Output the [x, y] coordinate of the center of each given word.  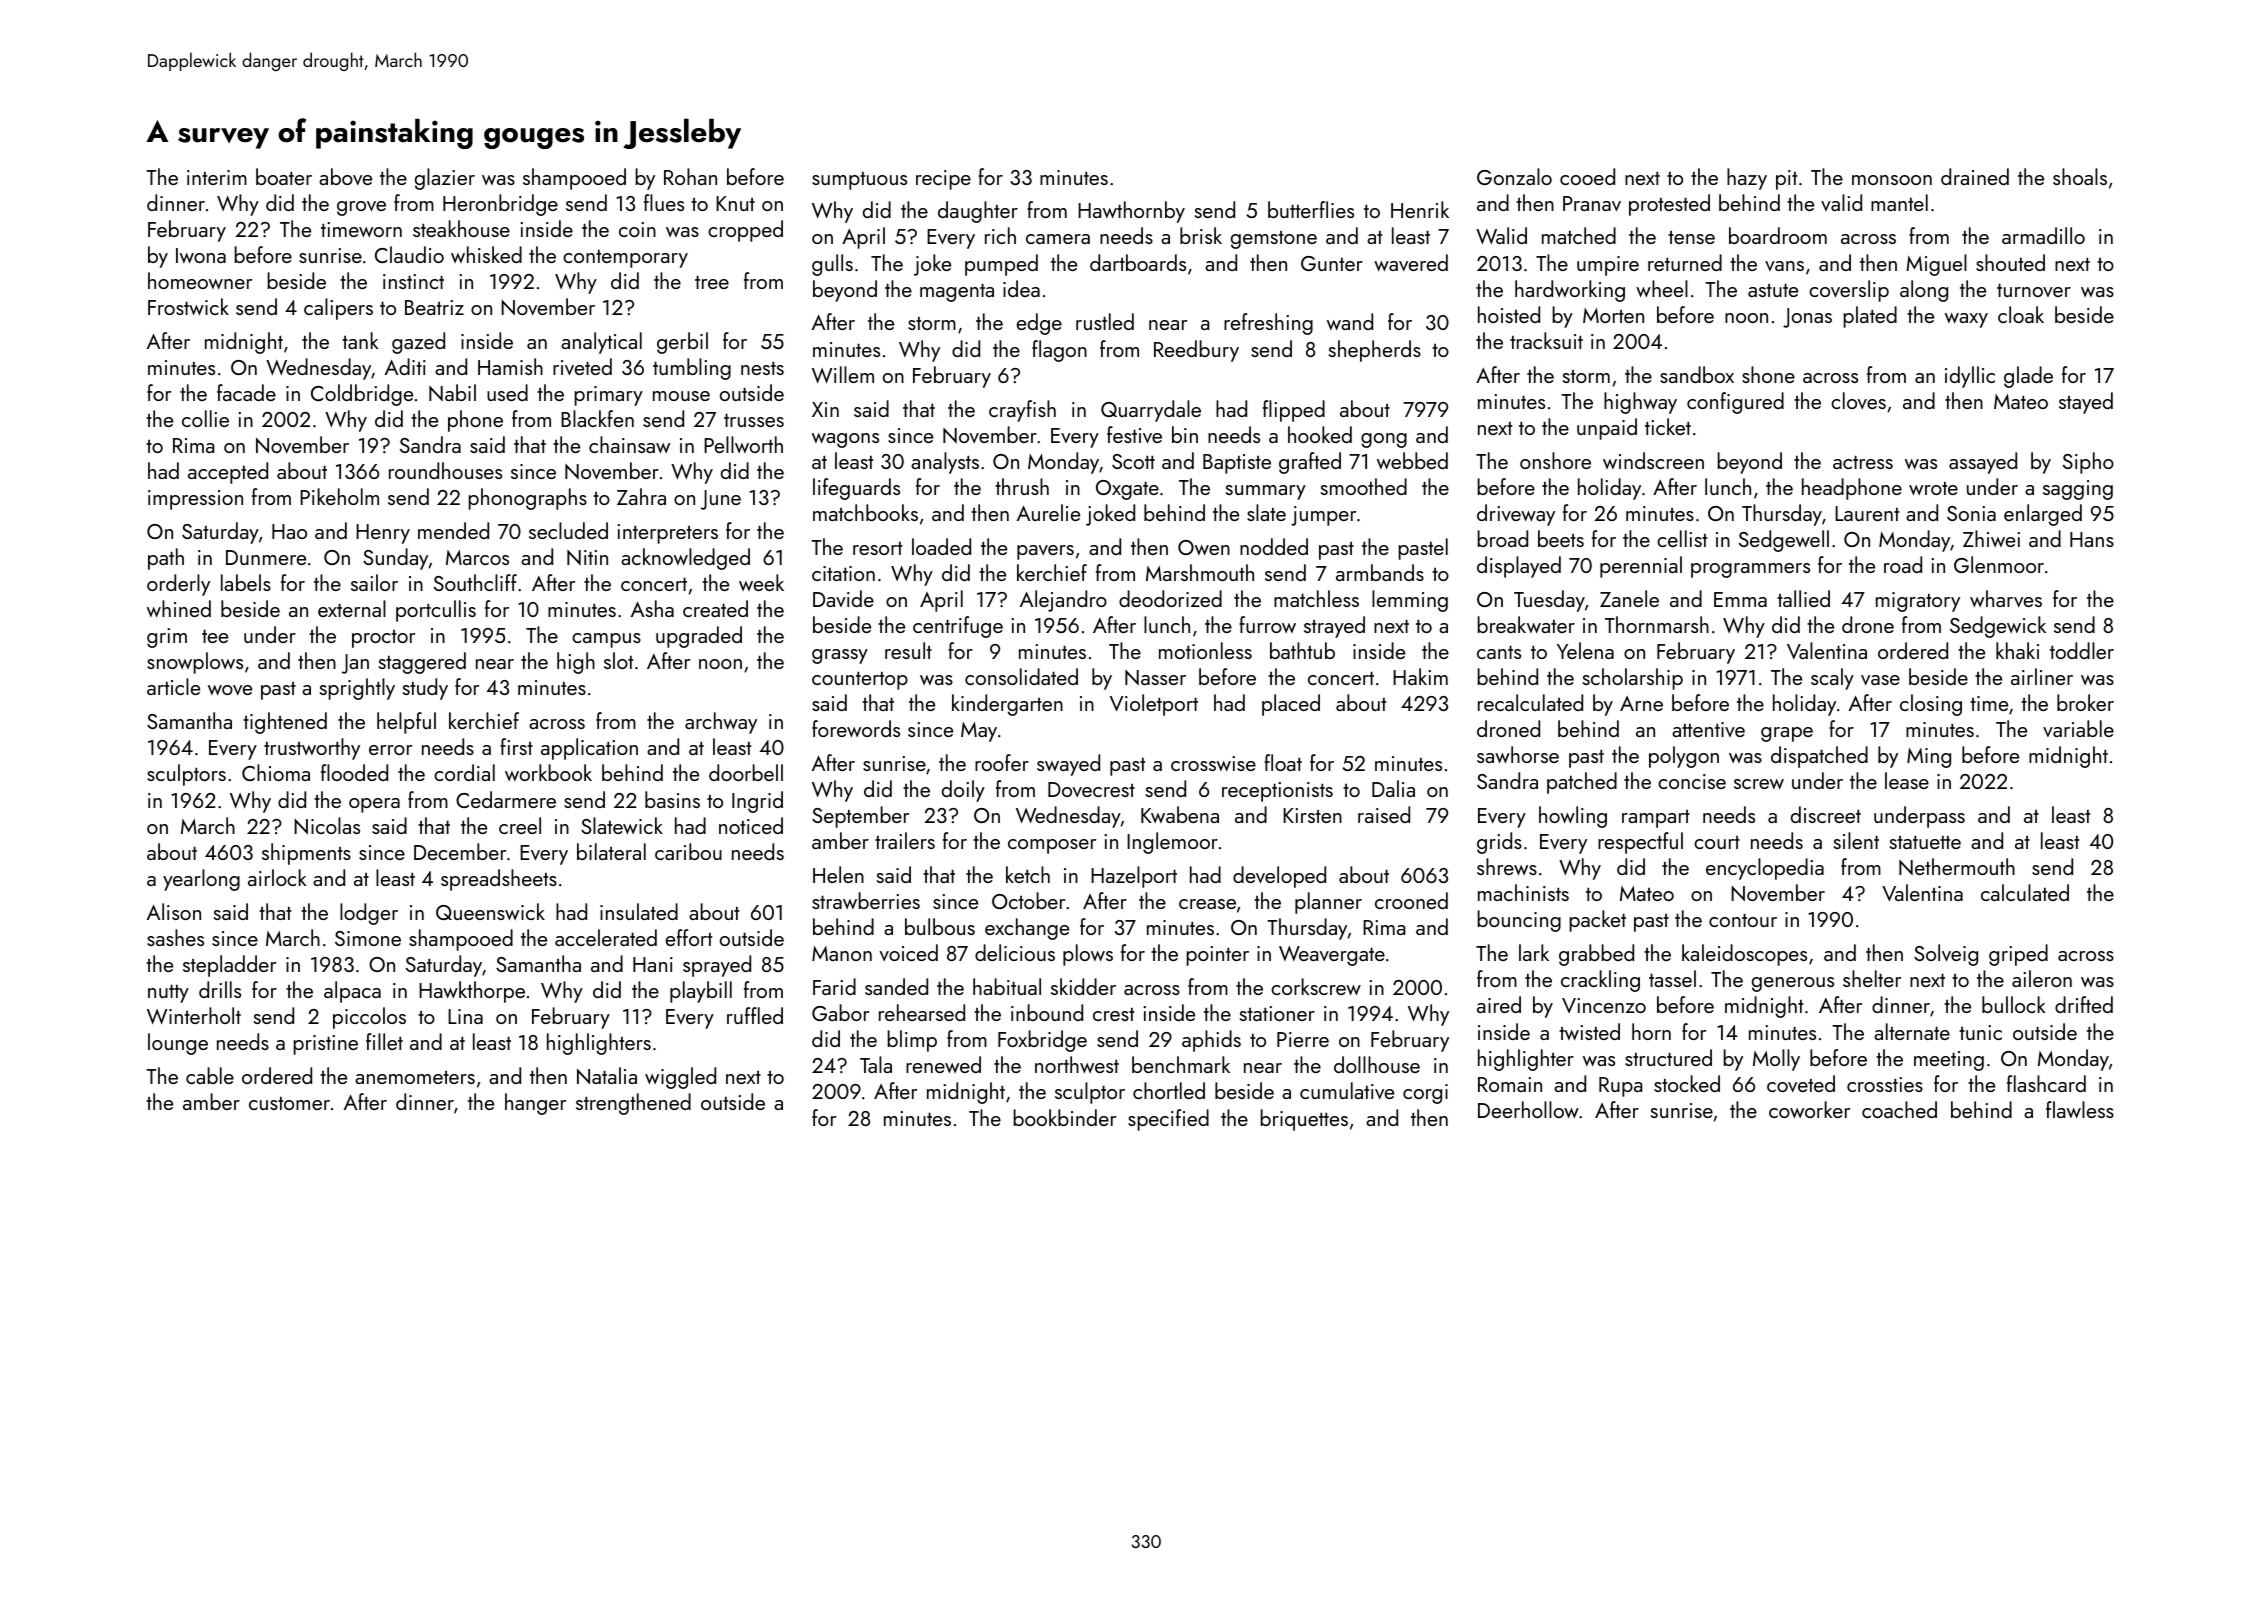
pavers [1045, 552]
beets [1561, 538]
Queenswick [490, 911]
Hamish [510, 366]
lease [1907, 780]
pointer [1217, 956]
